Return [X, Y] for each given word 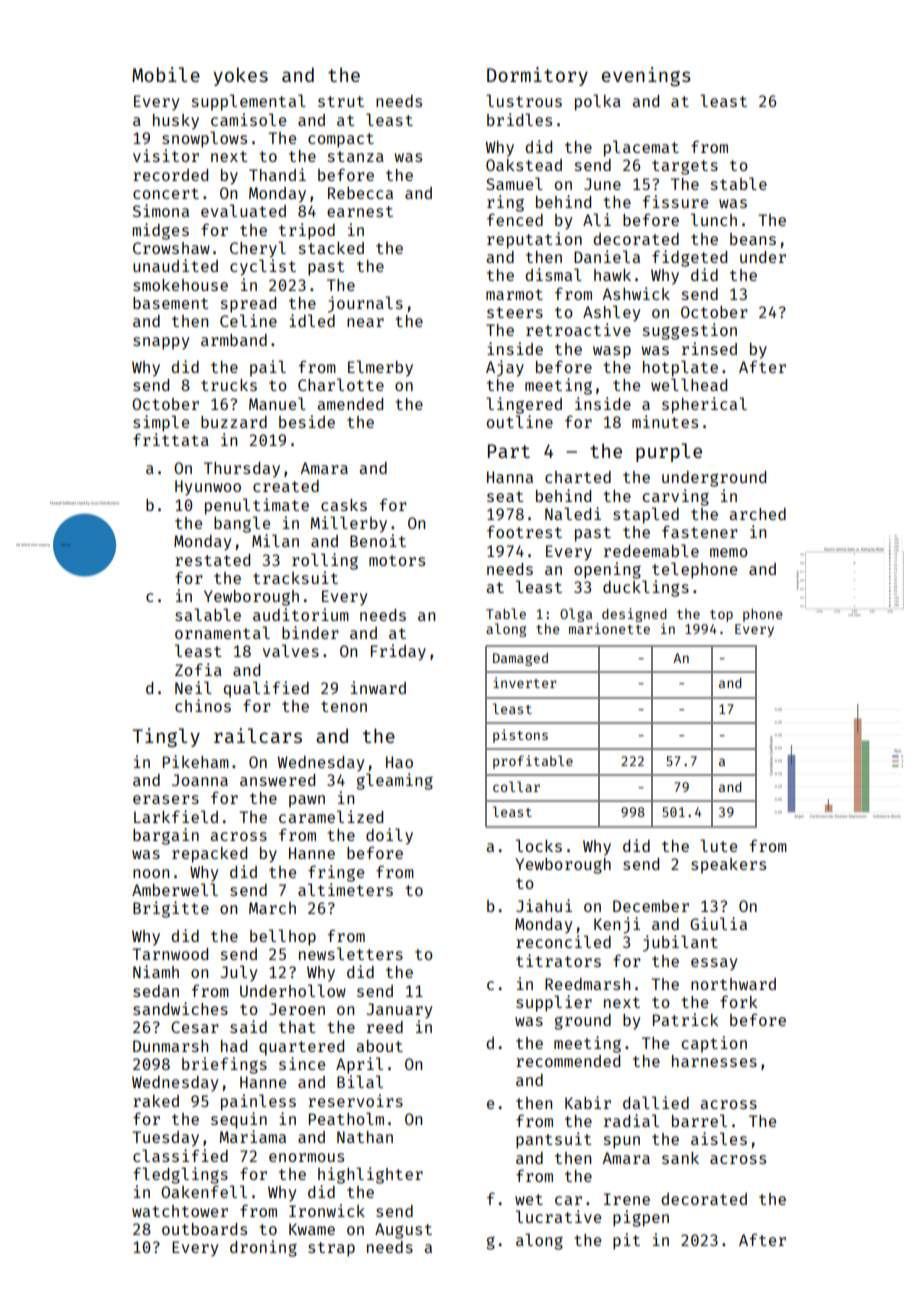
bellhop [283, 937]
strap [331, 1249]
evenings [646, 76]
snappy [161, 343]
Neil [193, 687]
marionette [609, 628]
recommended [568, 1061]
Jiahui [544, 905]
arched [757, 514]
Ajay [505, 368]
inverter [525, 682]
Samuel [514, 183]
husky [176, 122]
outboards [204, 1229]
